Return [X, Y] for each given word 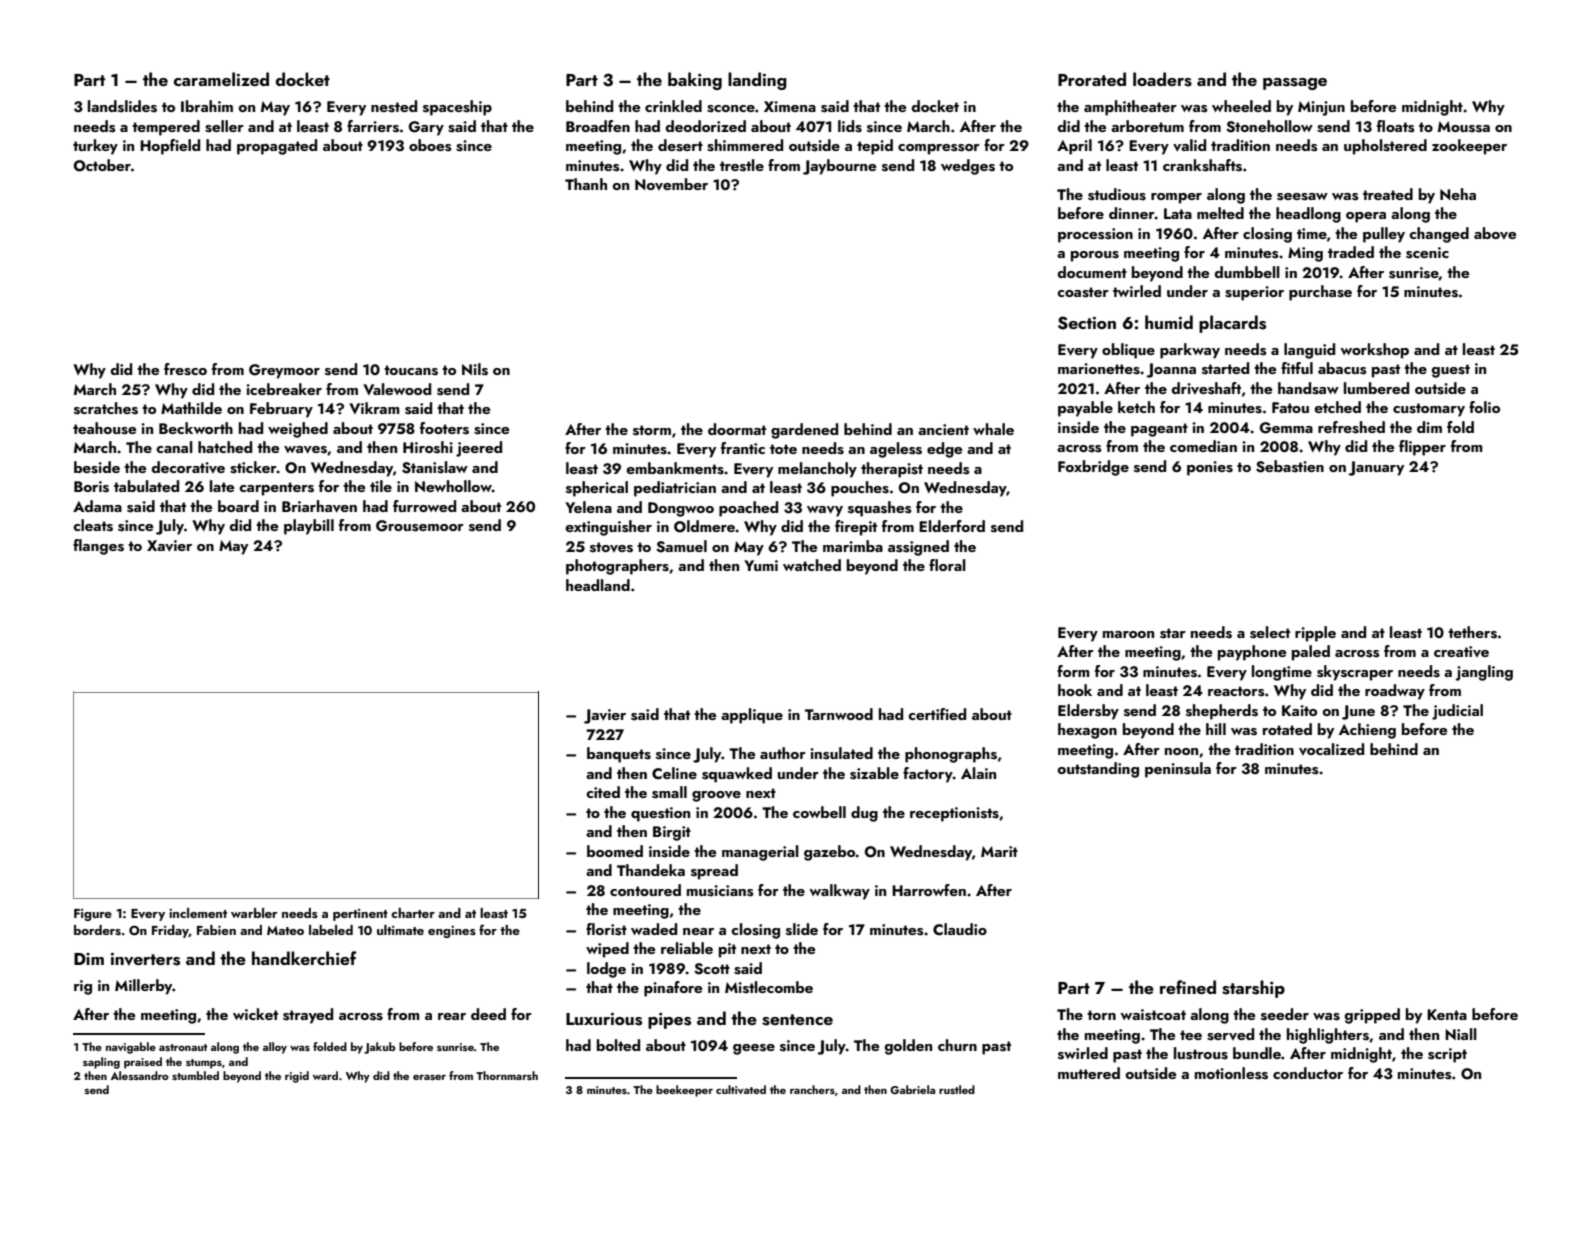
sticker [253, 467]
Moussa [1464, 127]
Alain [978, 773]
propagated [277, 147]
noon [1181, 751]
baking [695, 81]
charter [413, 913]
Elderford [952, 526]
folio [1484, 407]
